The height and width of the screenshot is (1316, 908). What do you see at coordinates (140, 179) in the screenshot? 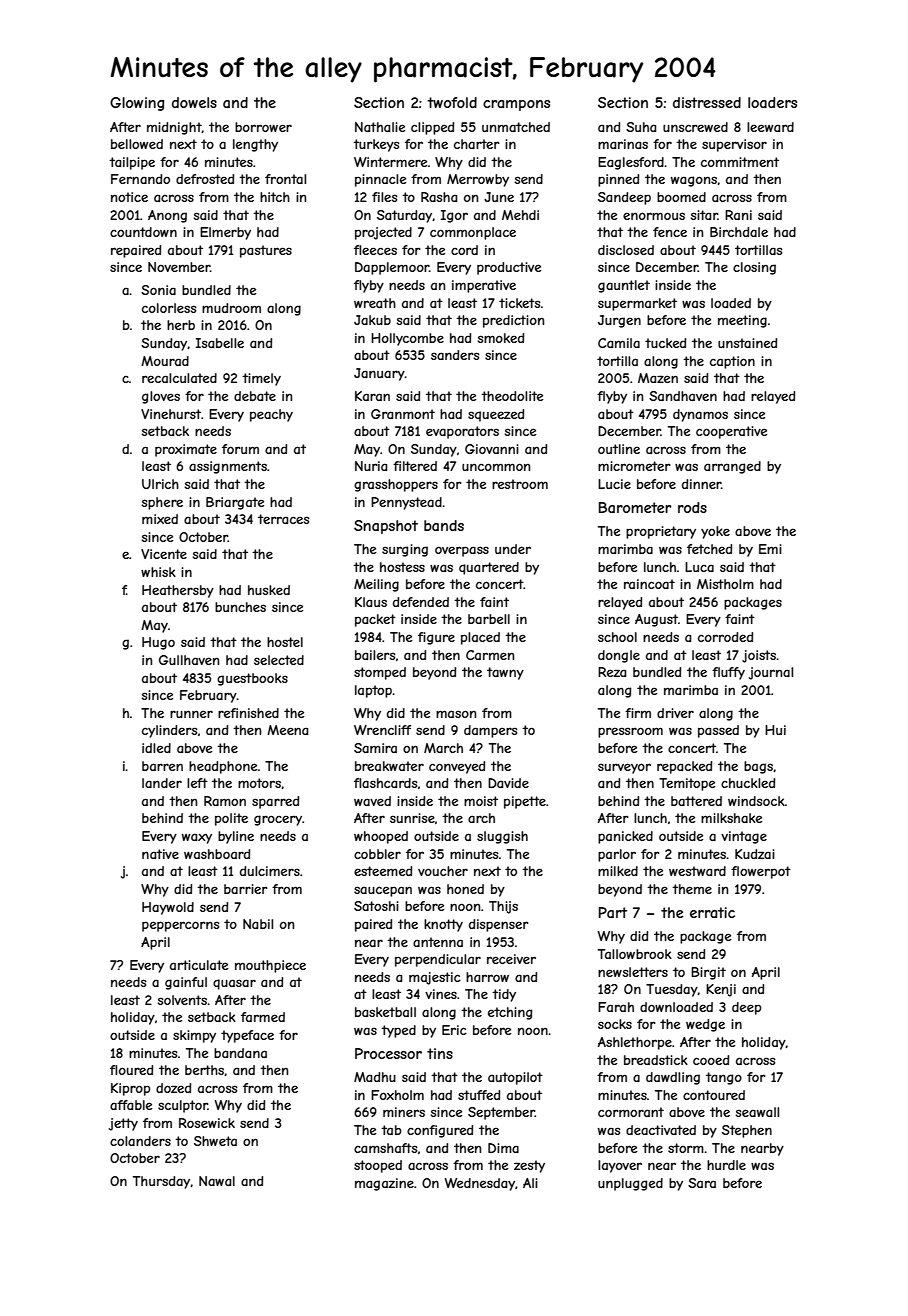
I see `Fernando` at bounding box center [140, 179].
